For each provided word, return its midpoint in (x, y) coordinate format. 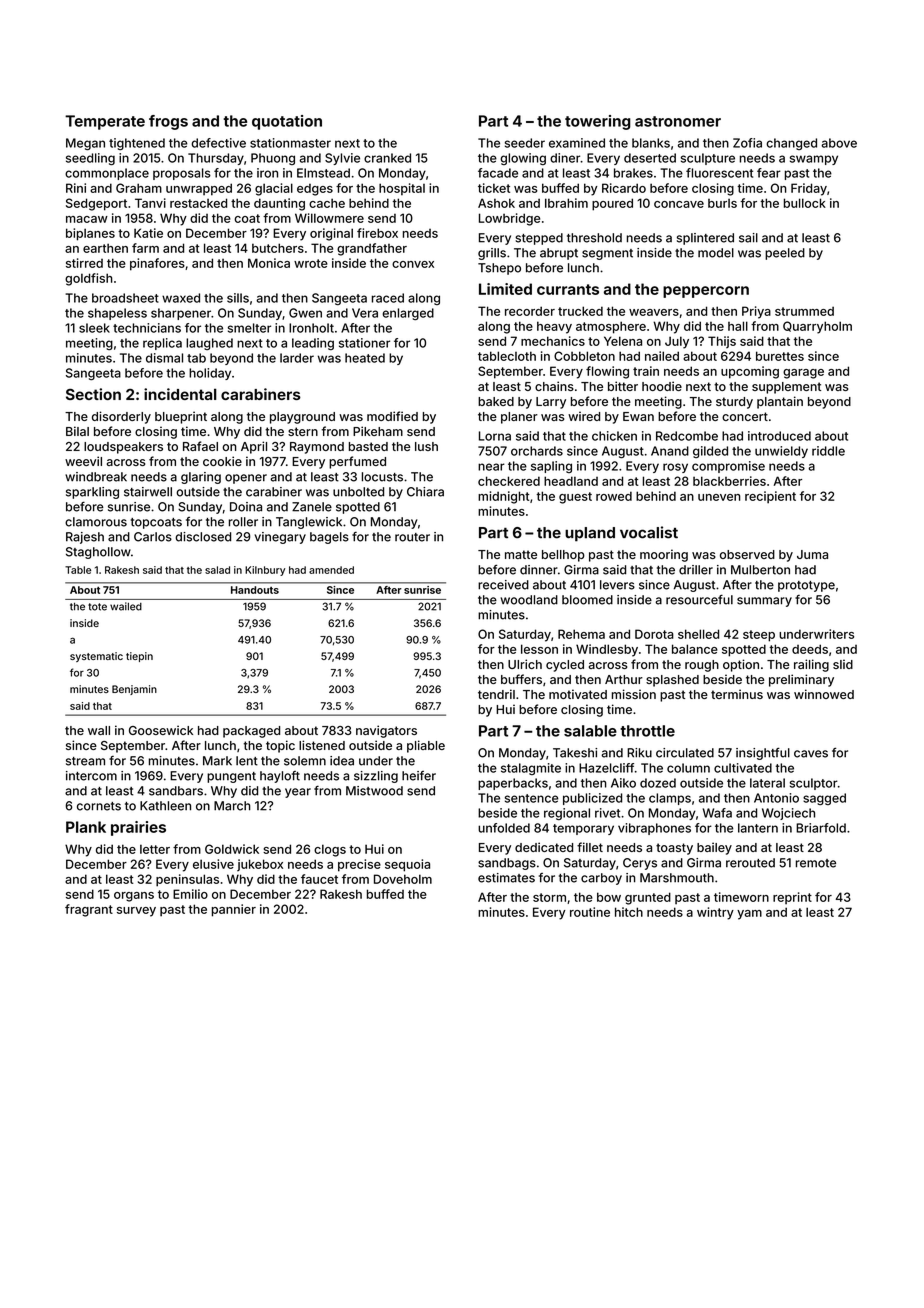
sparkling (92, 493)
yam (749, 915)
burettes (780, 356)
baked (496, 401)
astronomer (678, 121)
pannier (234, 910)
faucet (319, 879)
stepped (539, 239)
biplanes (90, 234)
